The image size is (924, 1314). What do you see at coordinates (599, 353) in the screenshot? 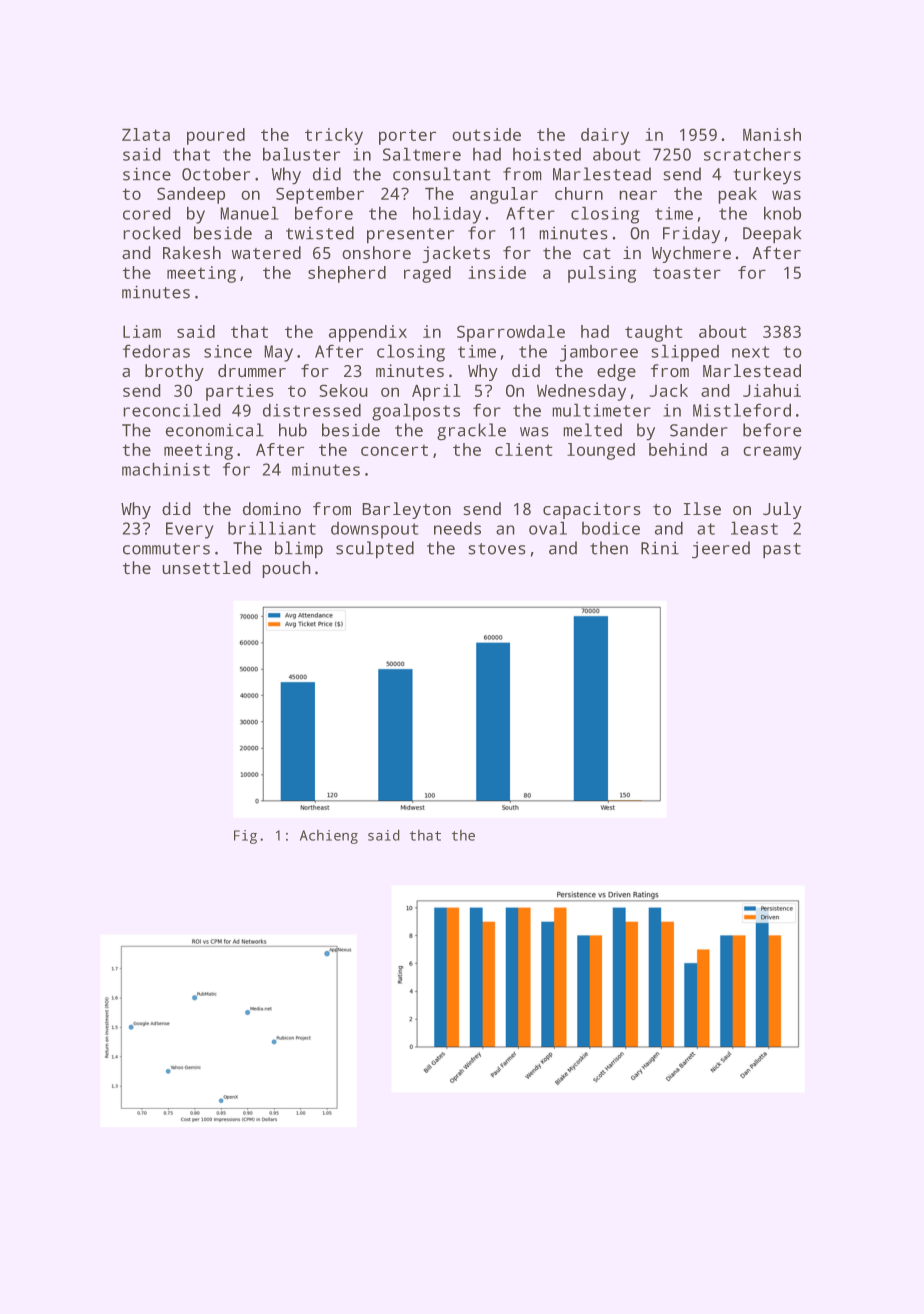
I see `jamboree` at bounding box center [599, 353].
